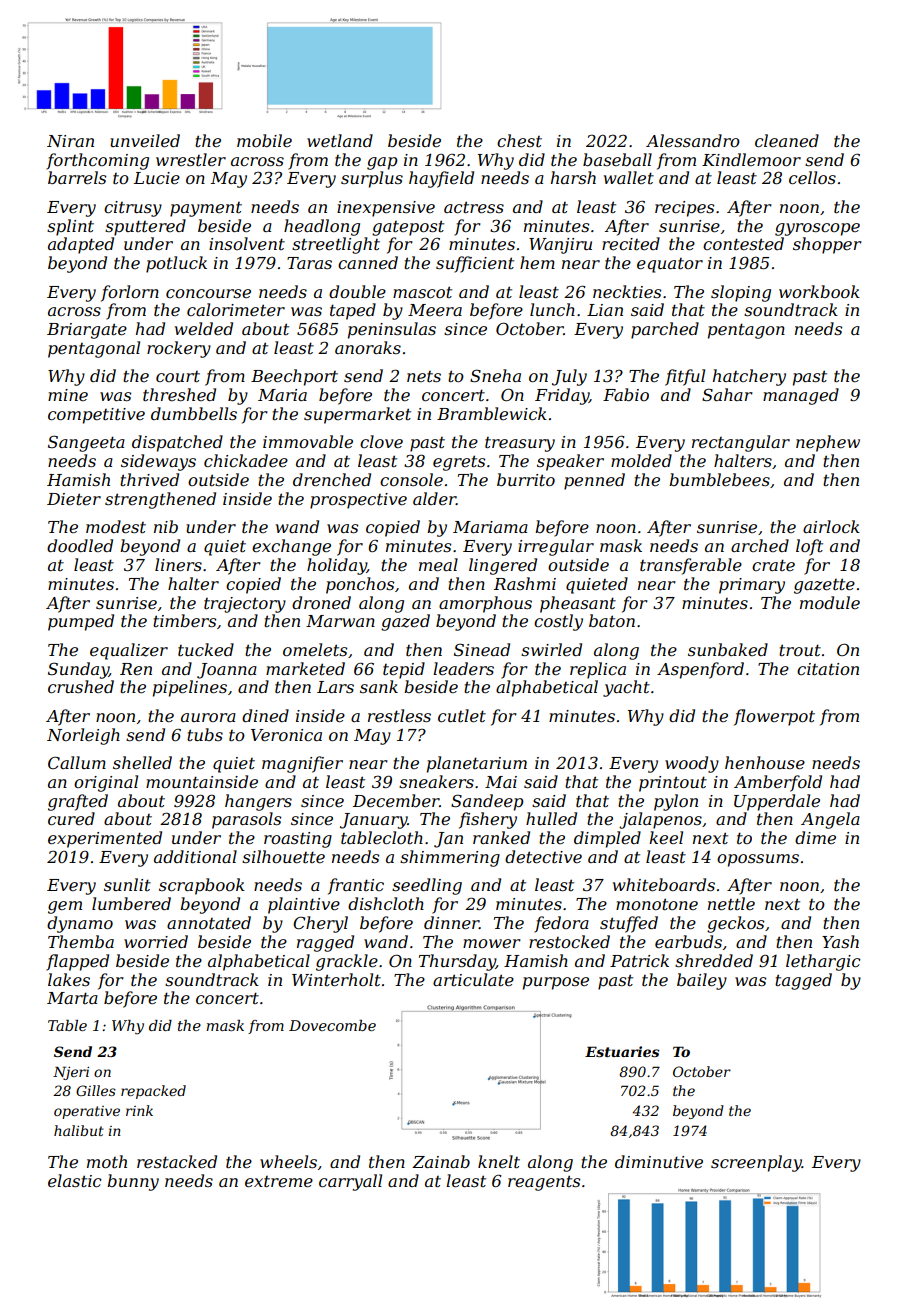 The height and width of the screenshot is (1316, 908). I want to click on Sahar, so click(727, 394).
